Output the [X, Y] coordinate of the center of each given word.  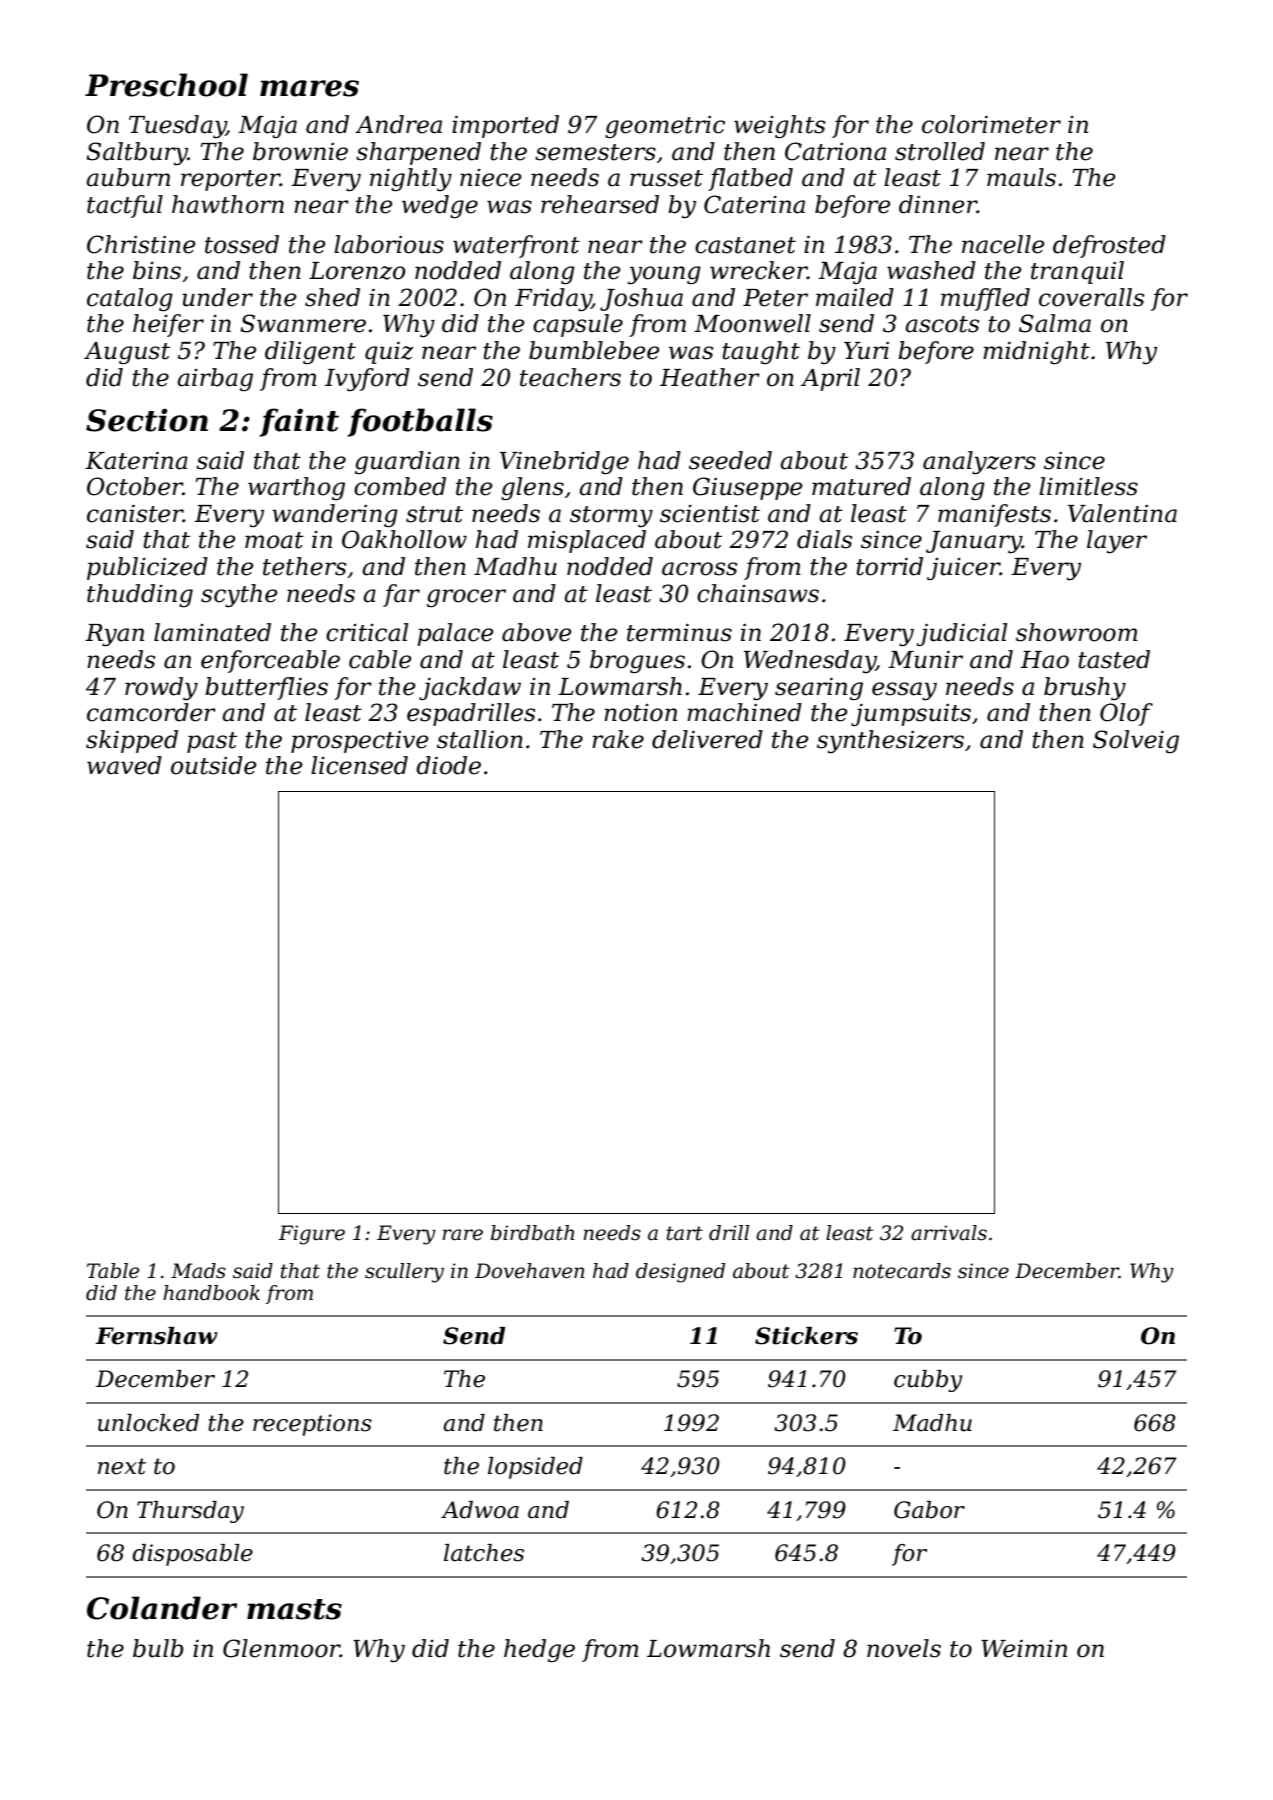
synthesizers [890, 741]
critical [367, 632]
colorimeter [991, 124]
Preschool [166, 85]
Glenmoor [281, 1648]
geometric [665, 127]
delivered [707, 739]
